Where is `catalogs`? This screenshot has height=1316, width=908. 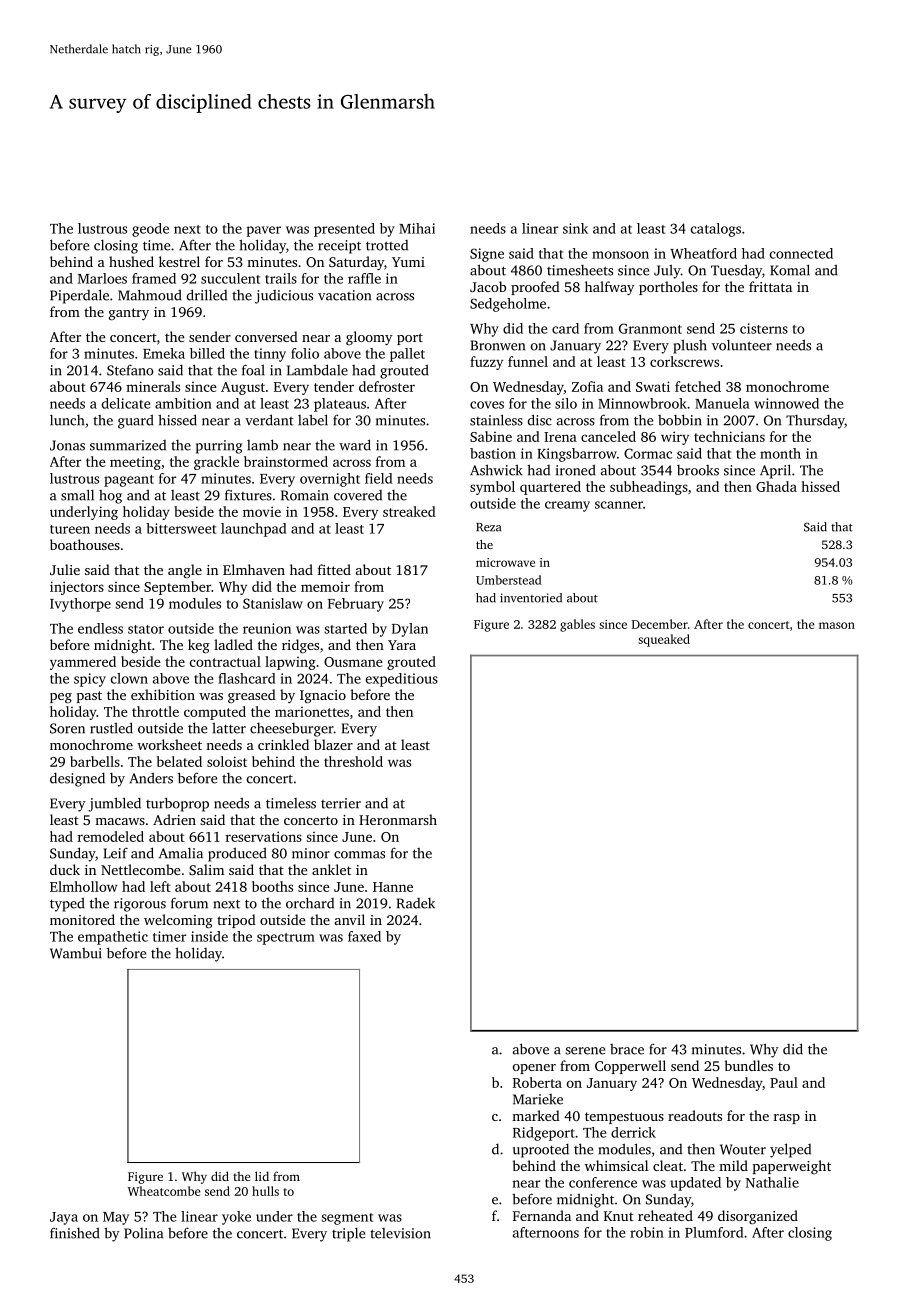 catalogs is located at coordinates (716, 230).
